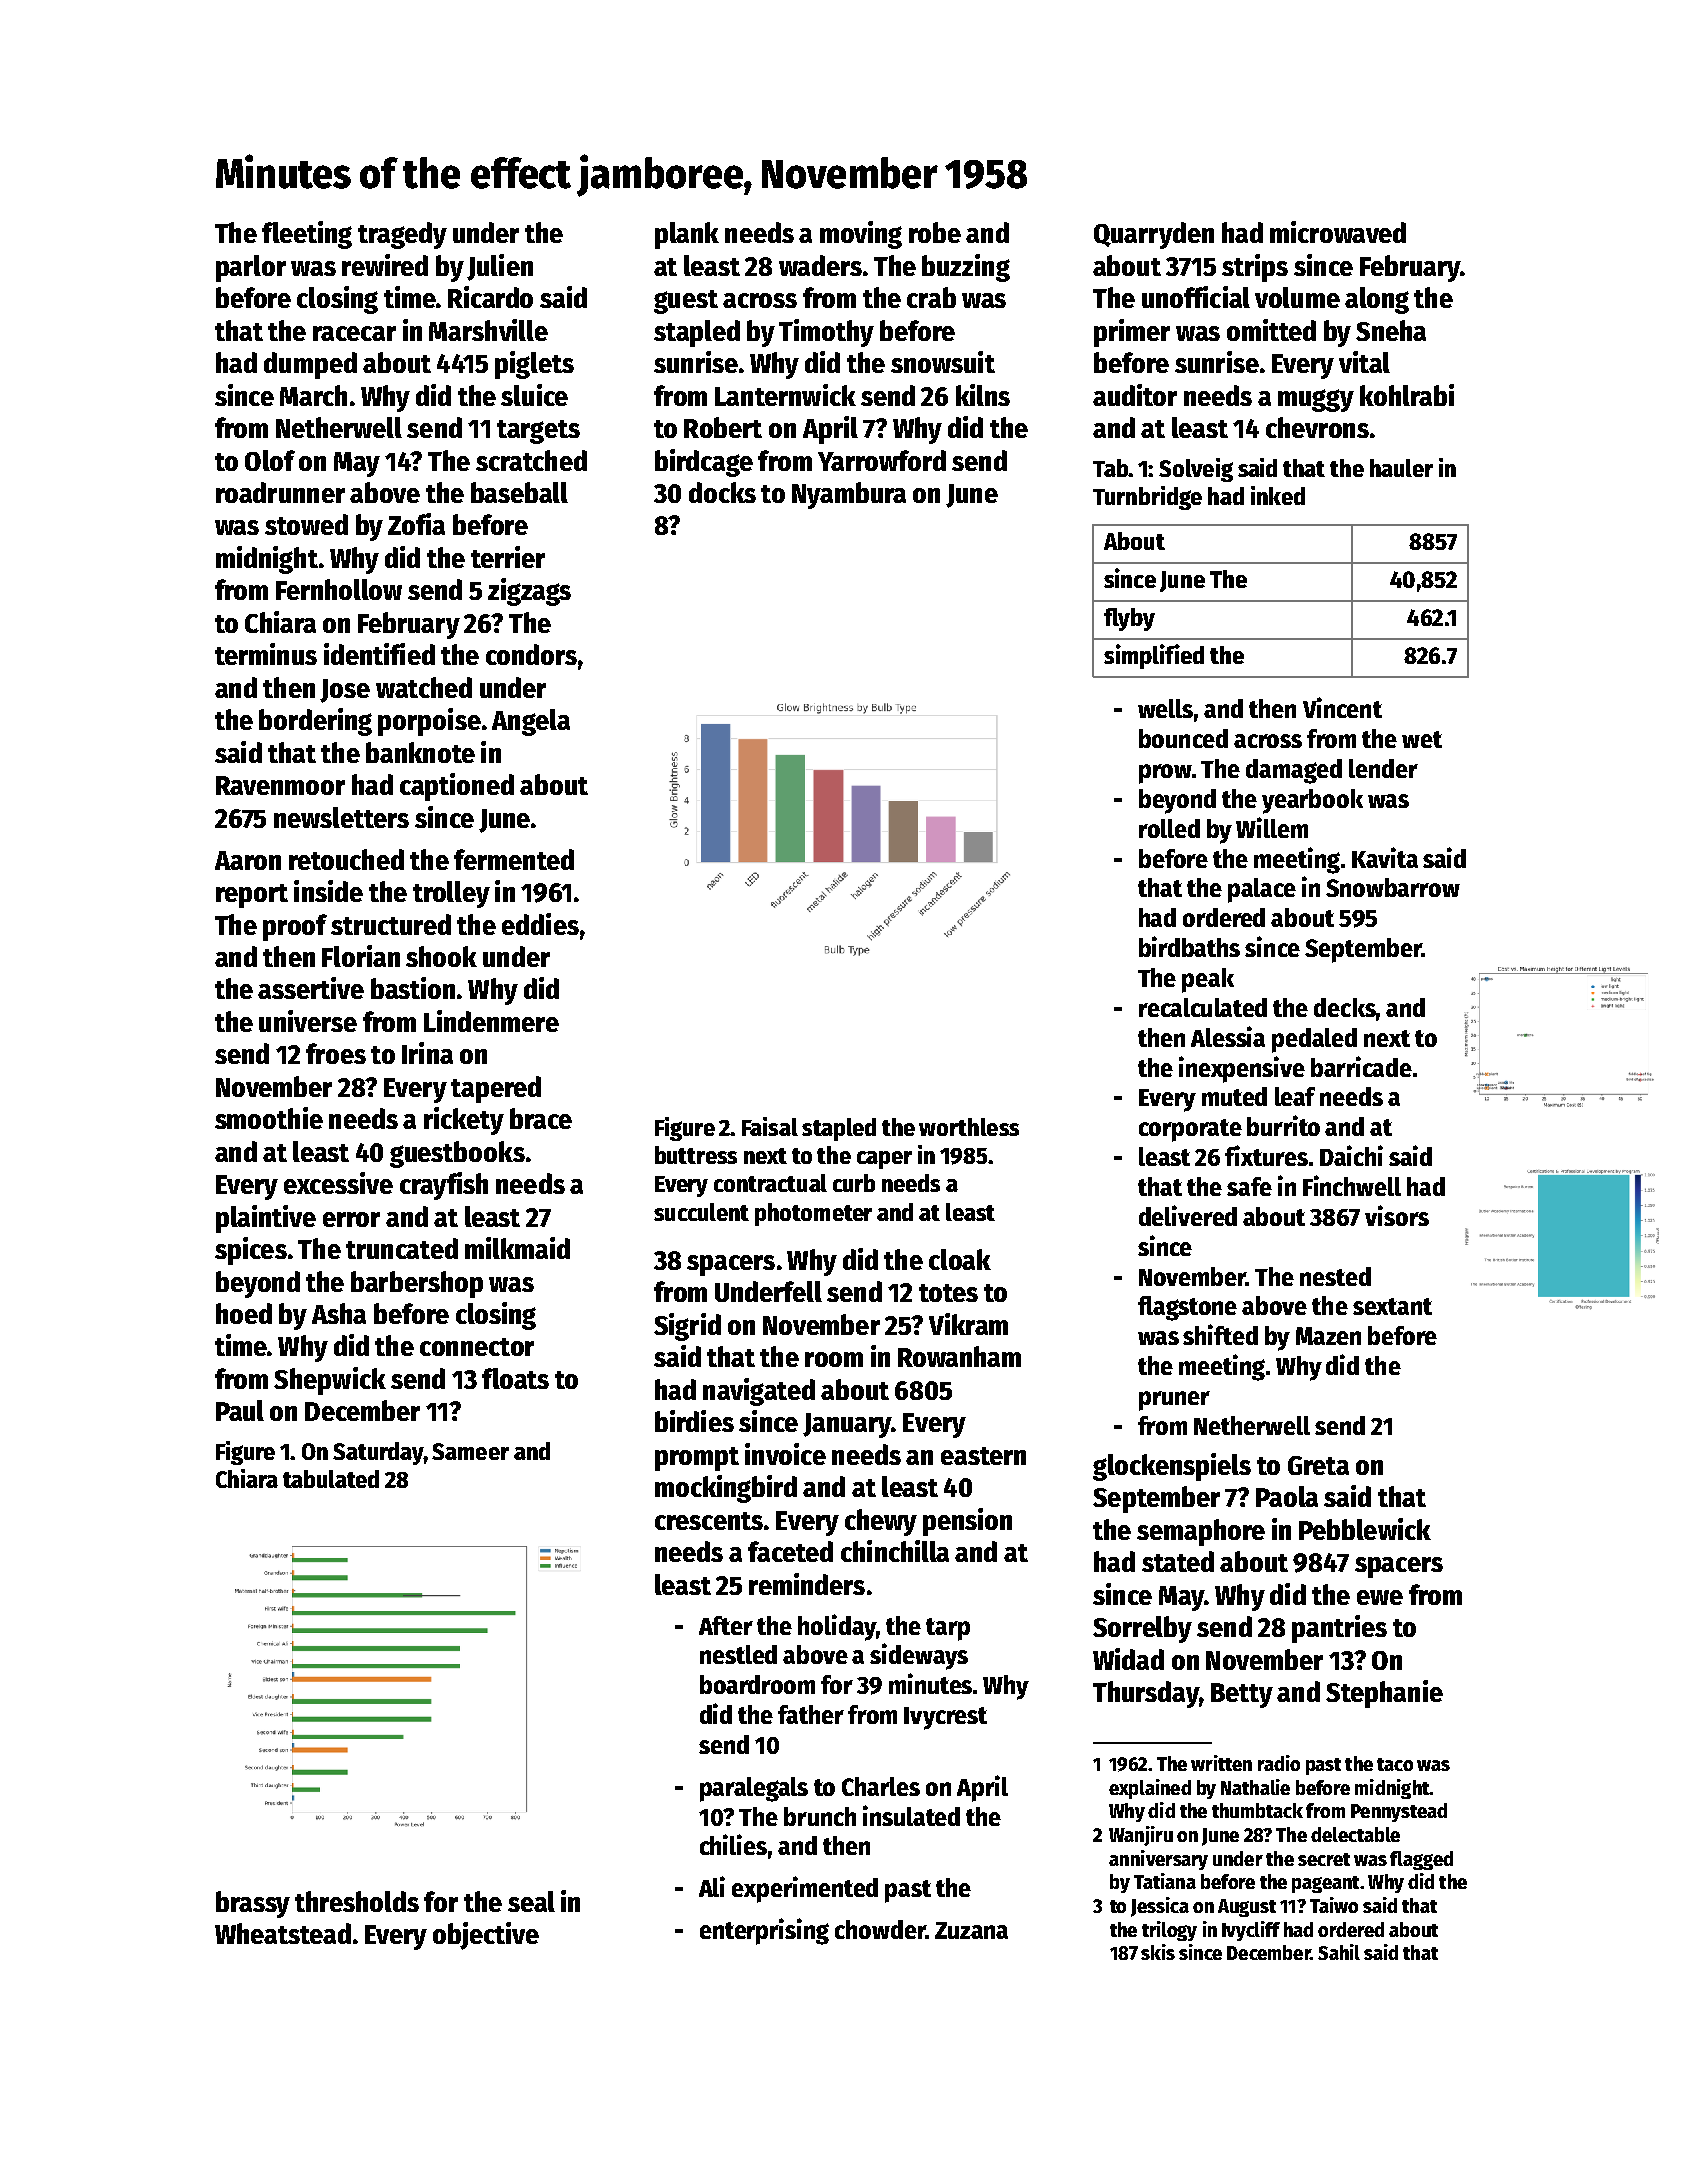 This screenshot has height=2178, width=1683. Describe the element at coordinates (1158, 1952) in the screenshot. I see `skis` at that location.
